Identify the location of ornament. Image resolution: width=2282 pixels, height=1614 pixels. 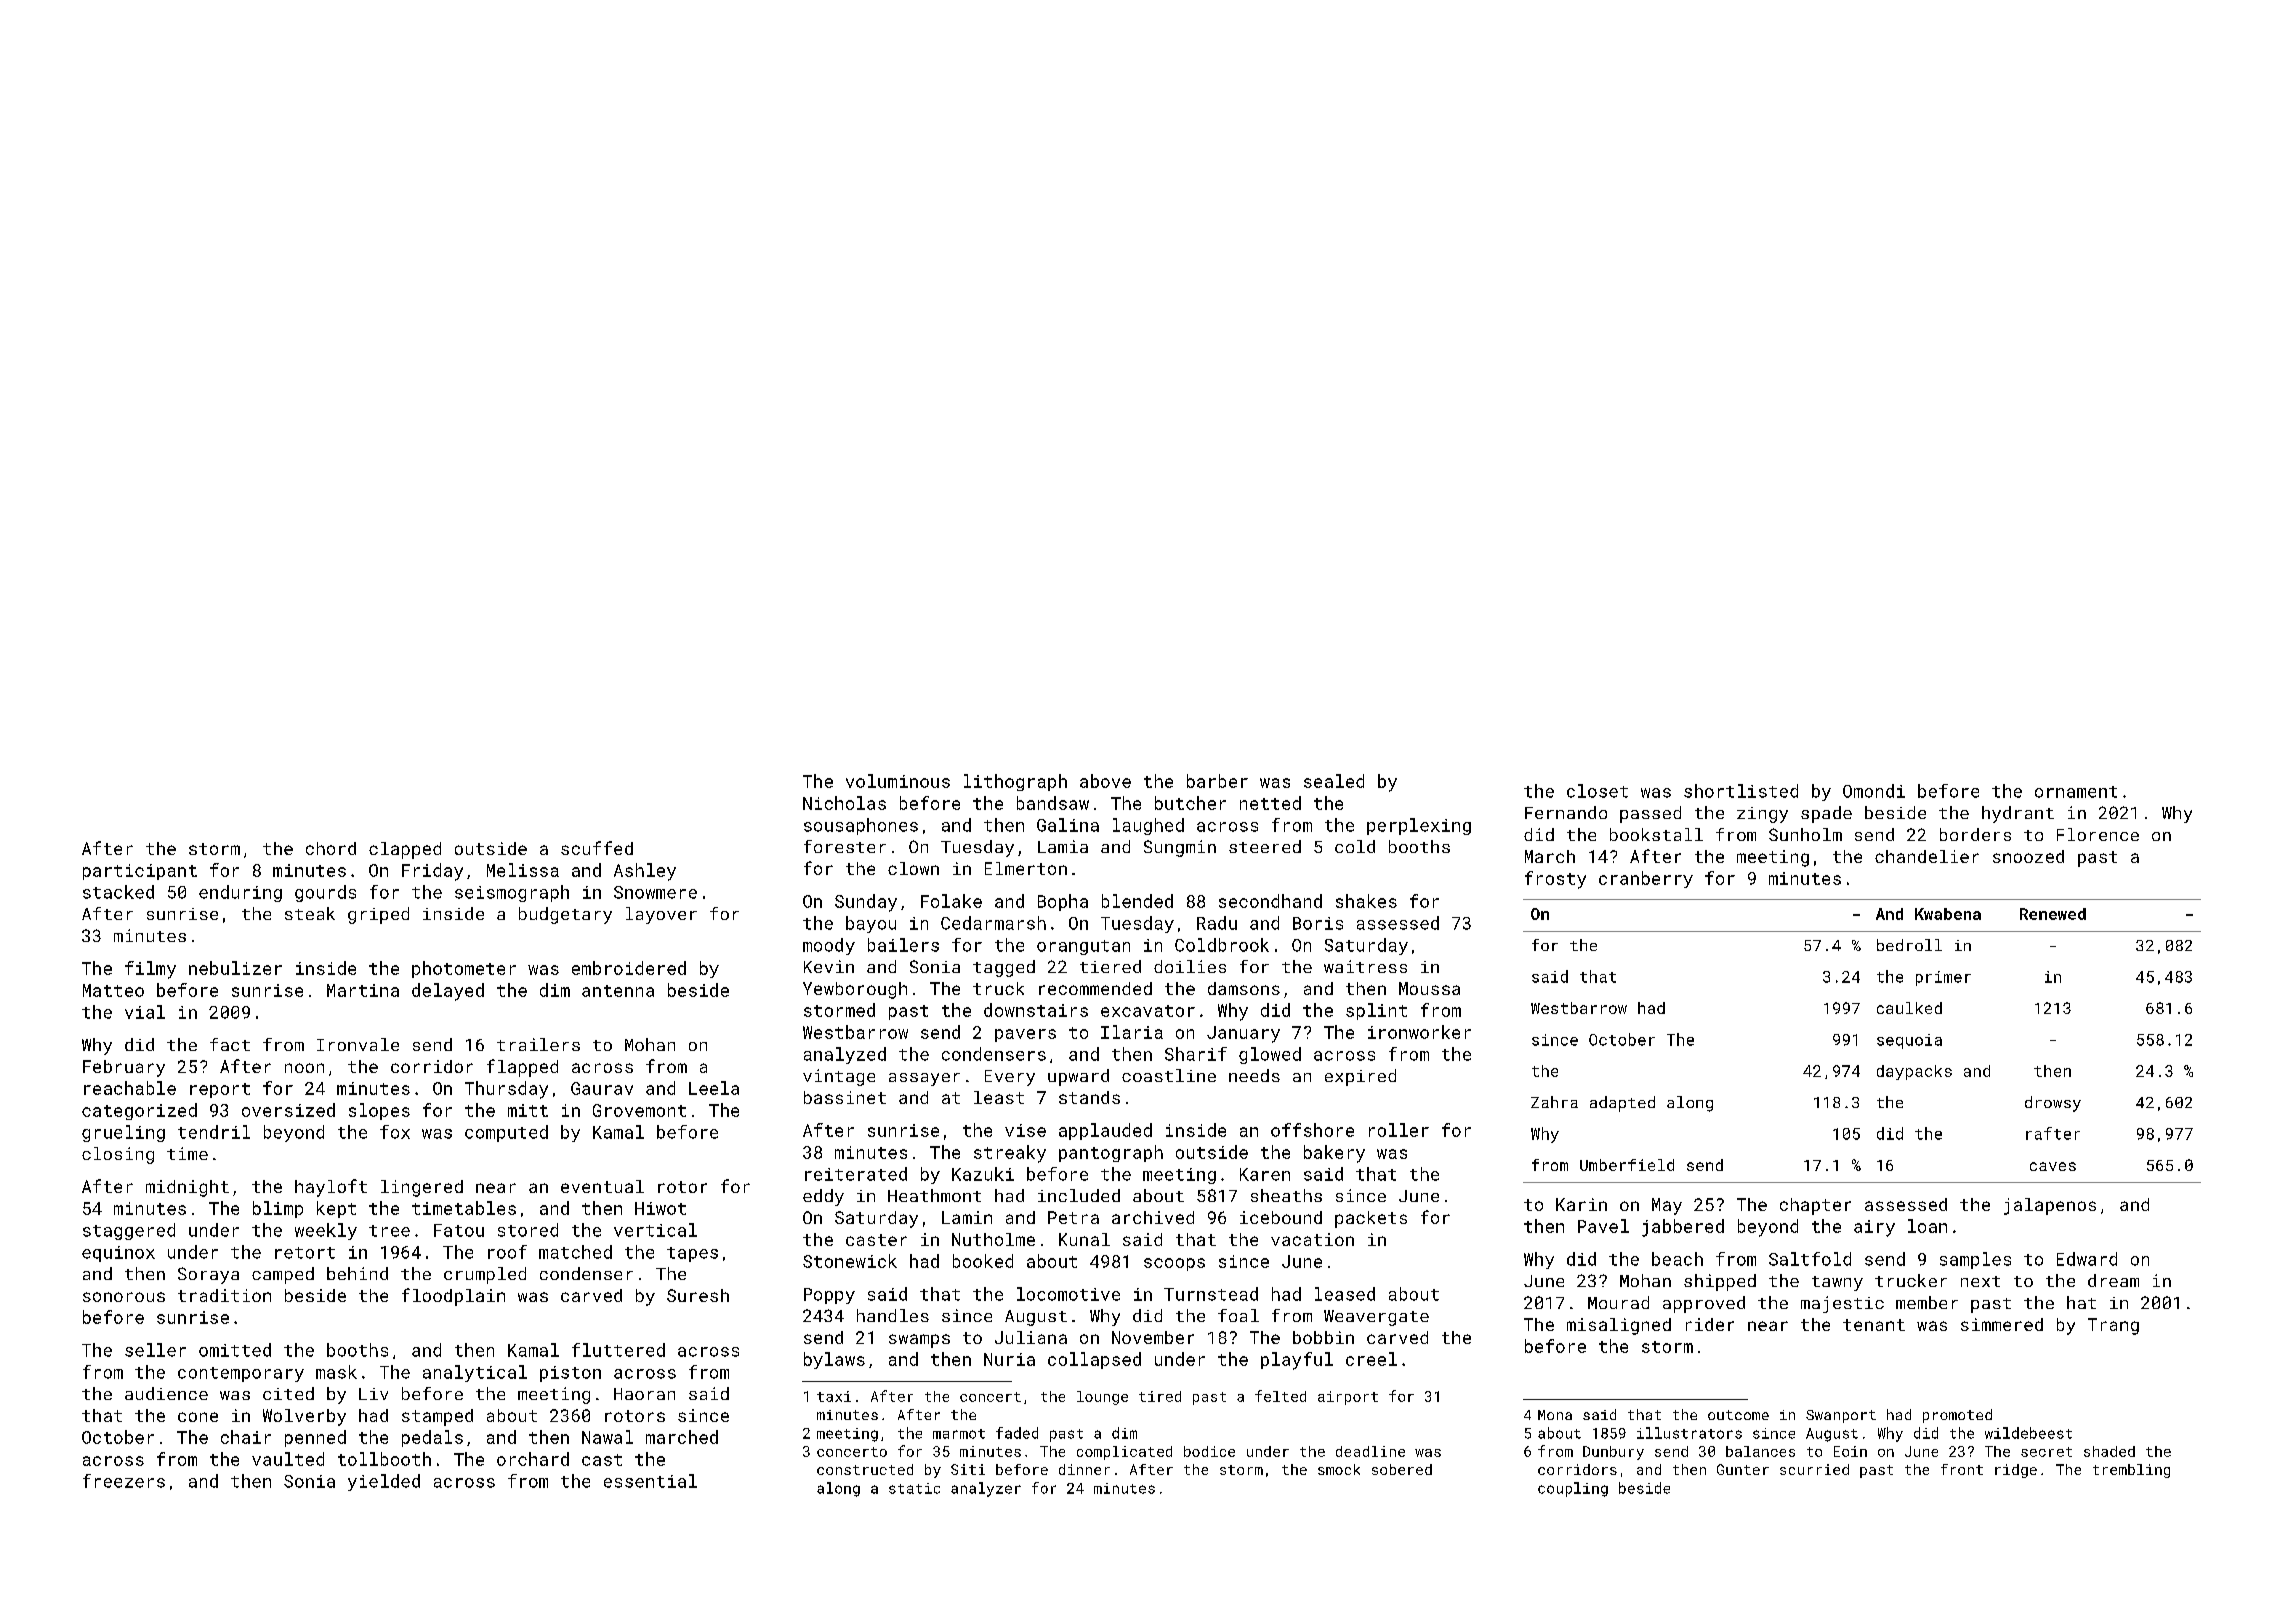
(2076, 792).
